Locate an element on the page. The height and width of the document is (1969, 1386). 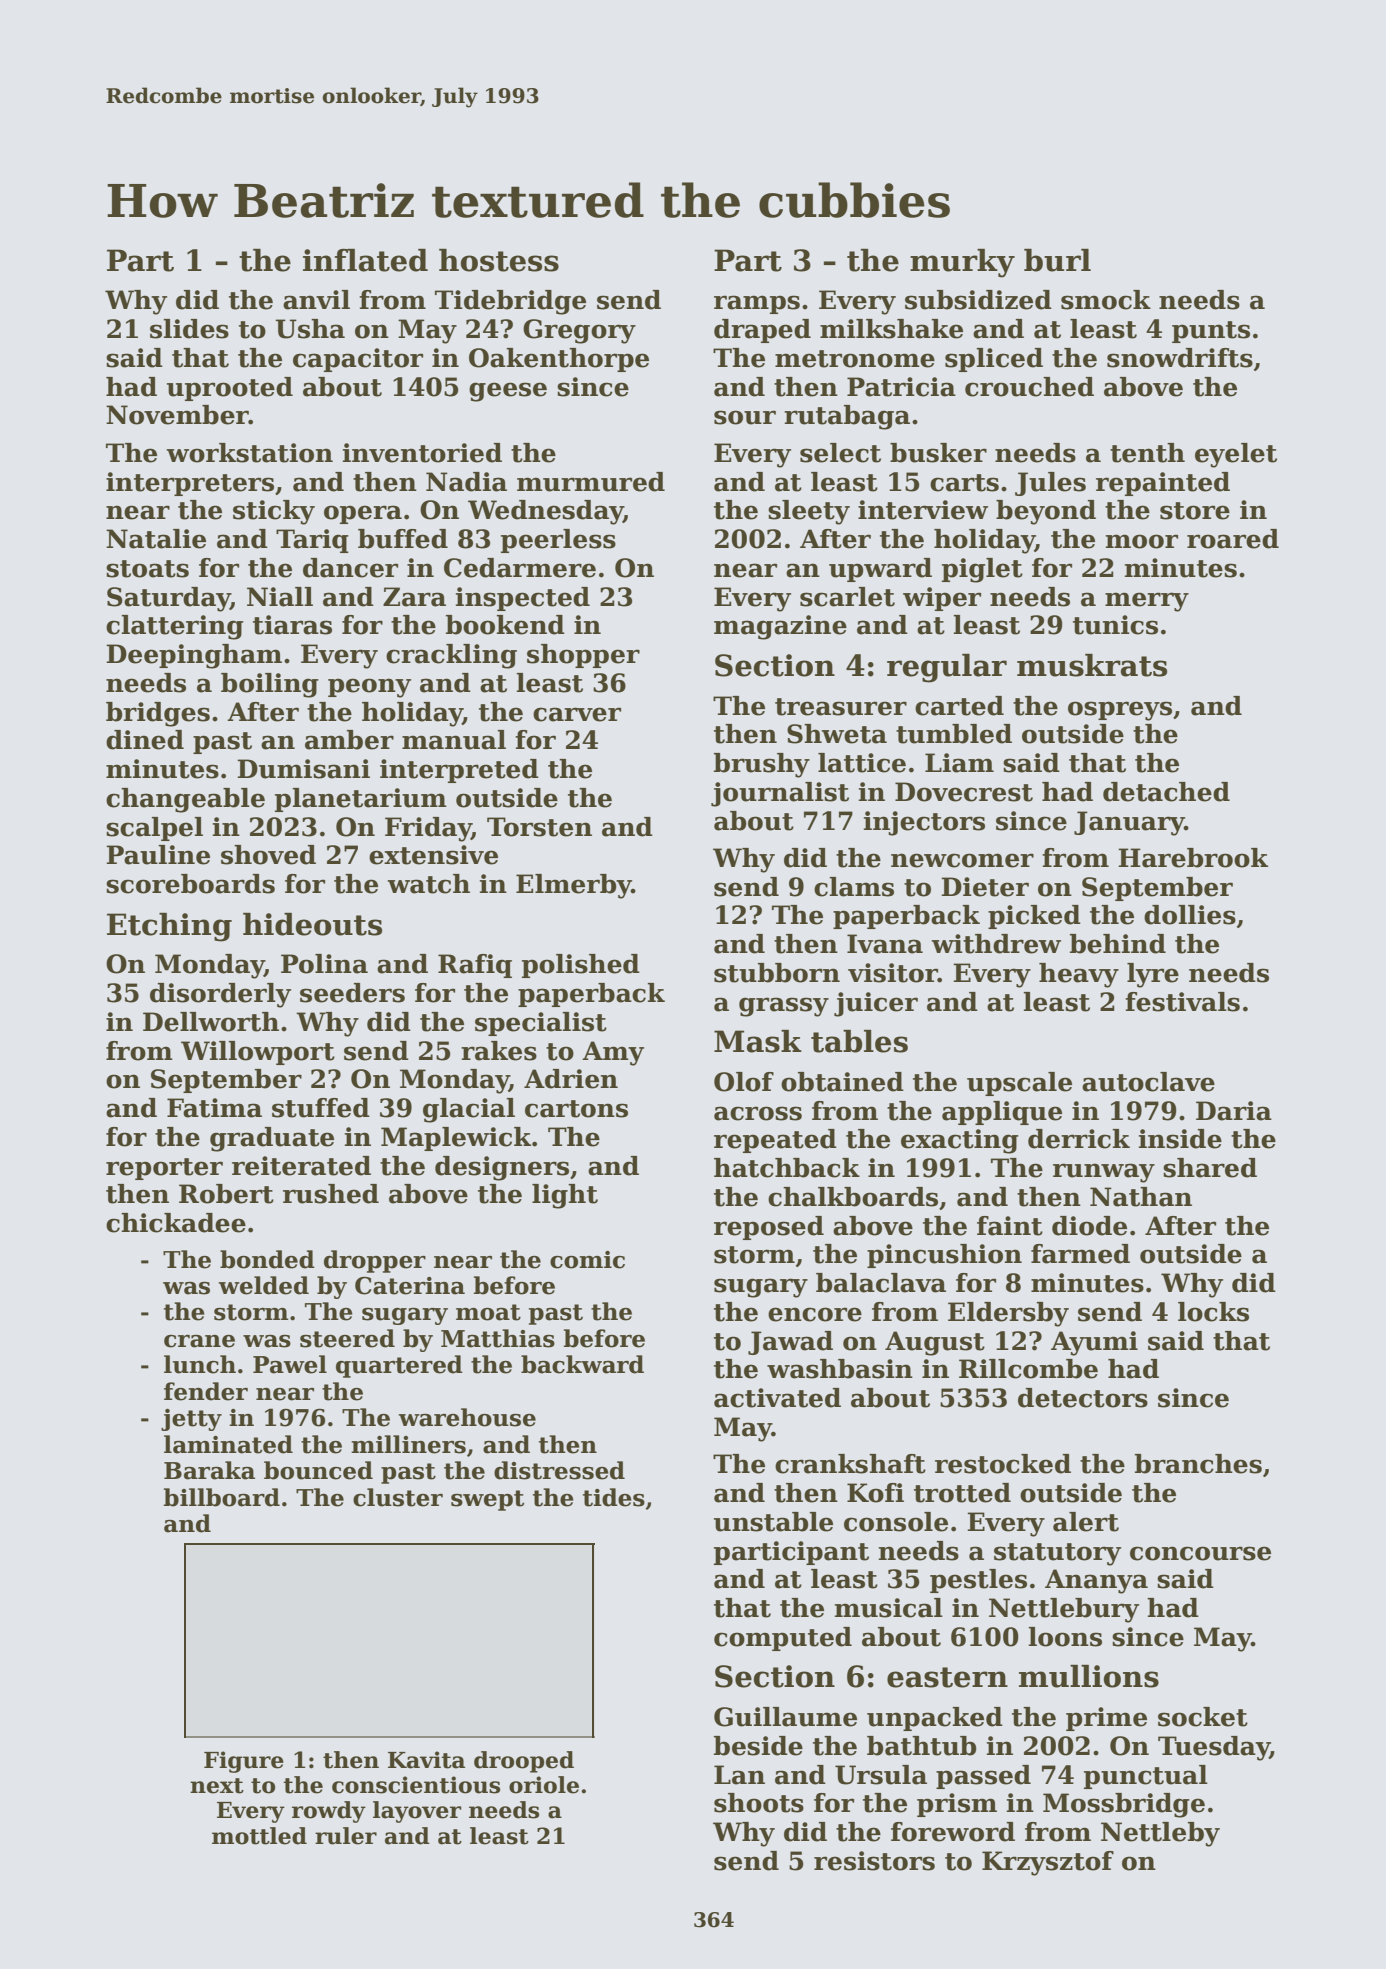
treasurer is located at coordinates (841, 707).
